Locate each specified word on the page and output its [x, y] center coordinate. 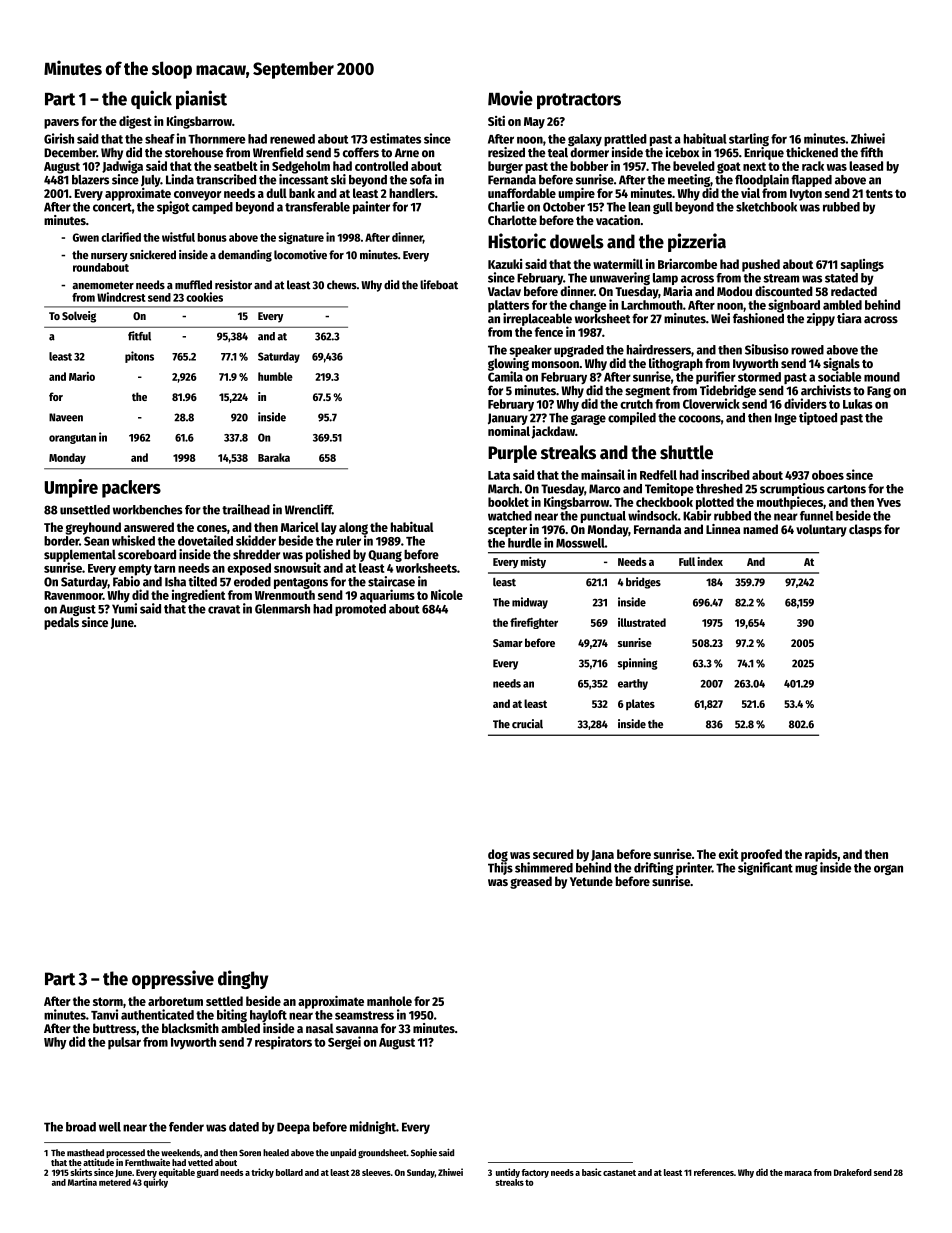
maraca [798, 1173]
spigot [173, 207]
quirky [155, 1183]
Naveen [66, 417]
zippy [821, 319]
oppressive [173, 979]
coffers [361, 152]
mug [806, 870]
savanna [357, 1029]
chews [342, 285]
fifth [871, 152]
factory [535, 1173]
